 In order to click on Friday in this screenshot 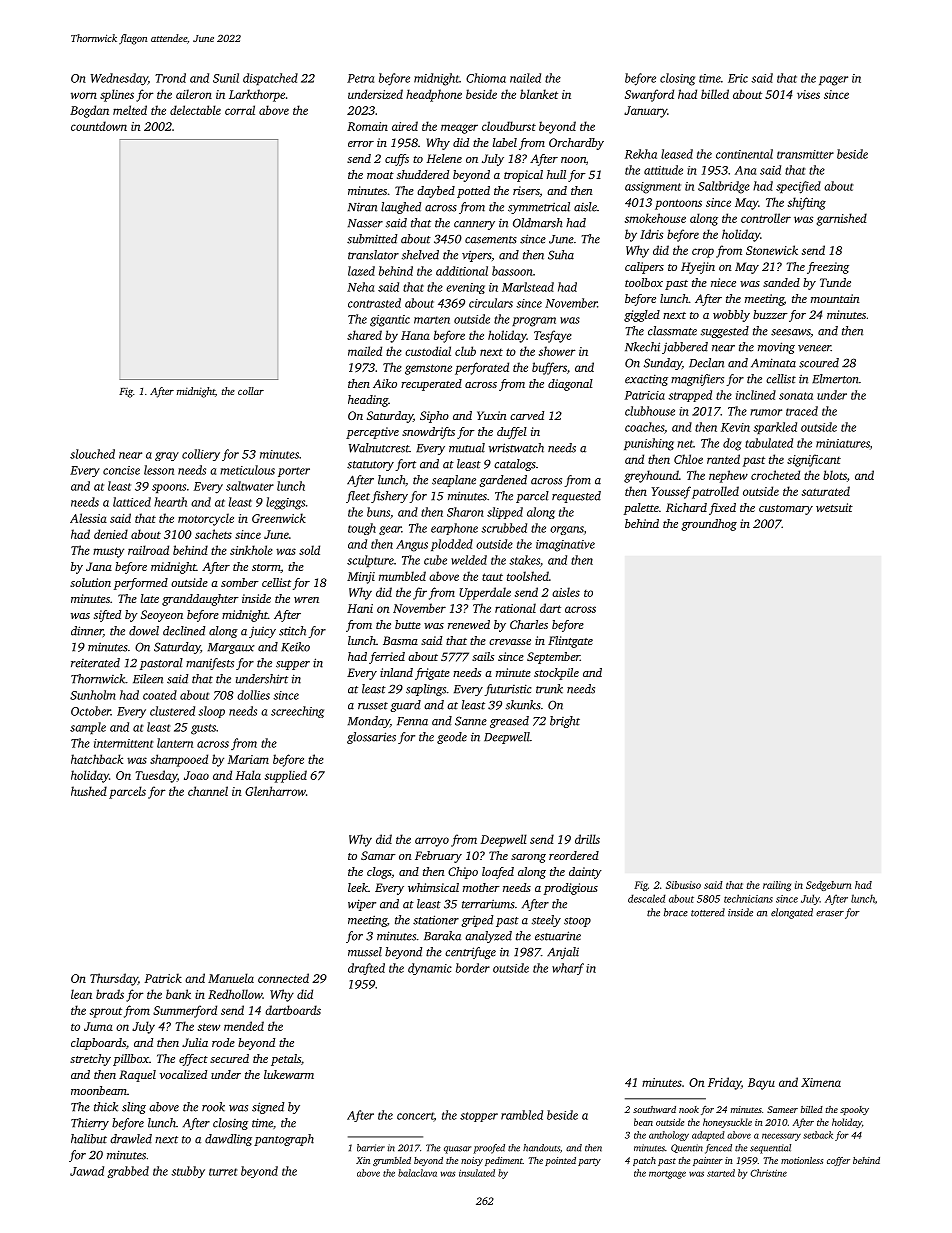, I will do `click(724, 1083)`.
